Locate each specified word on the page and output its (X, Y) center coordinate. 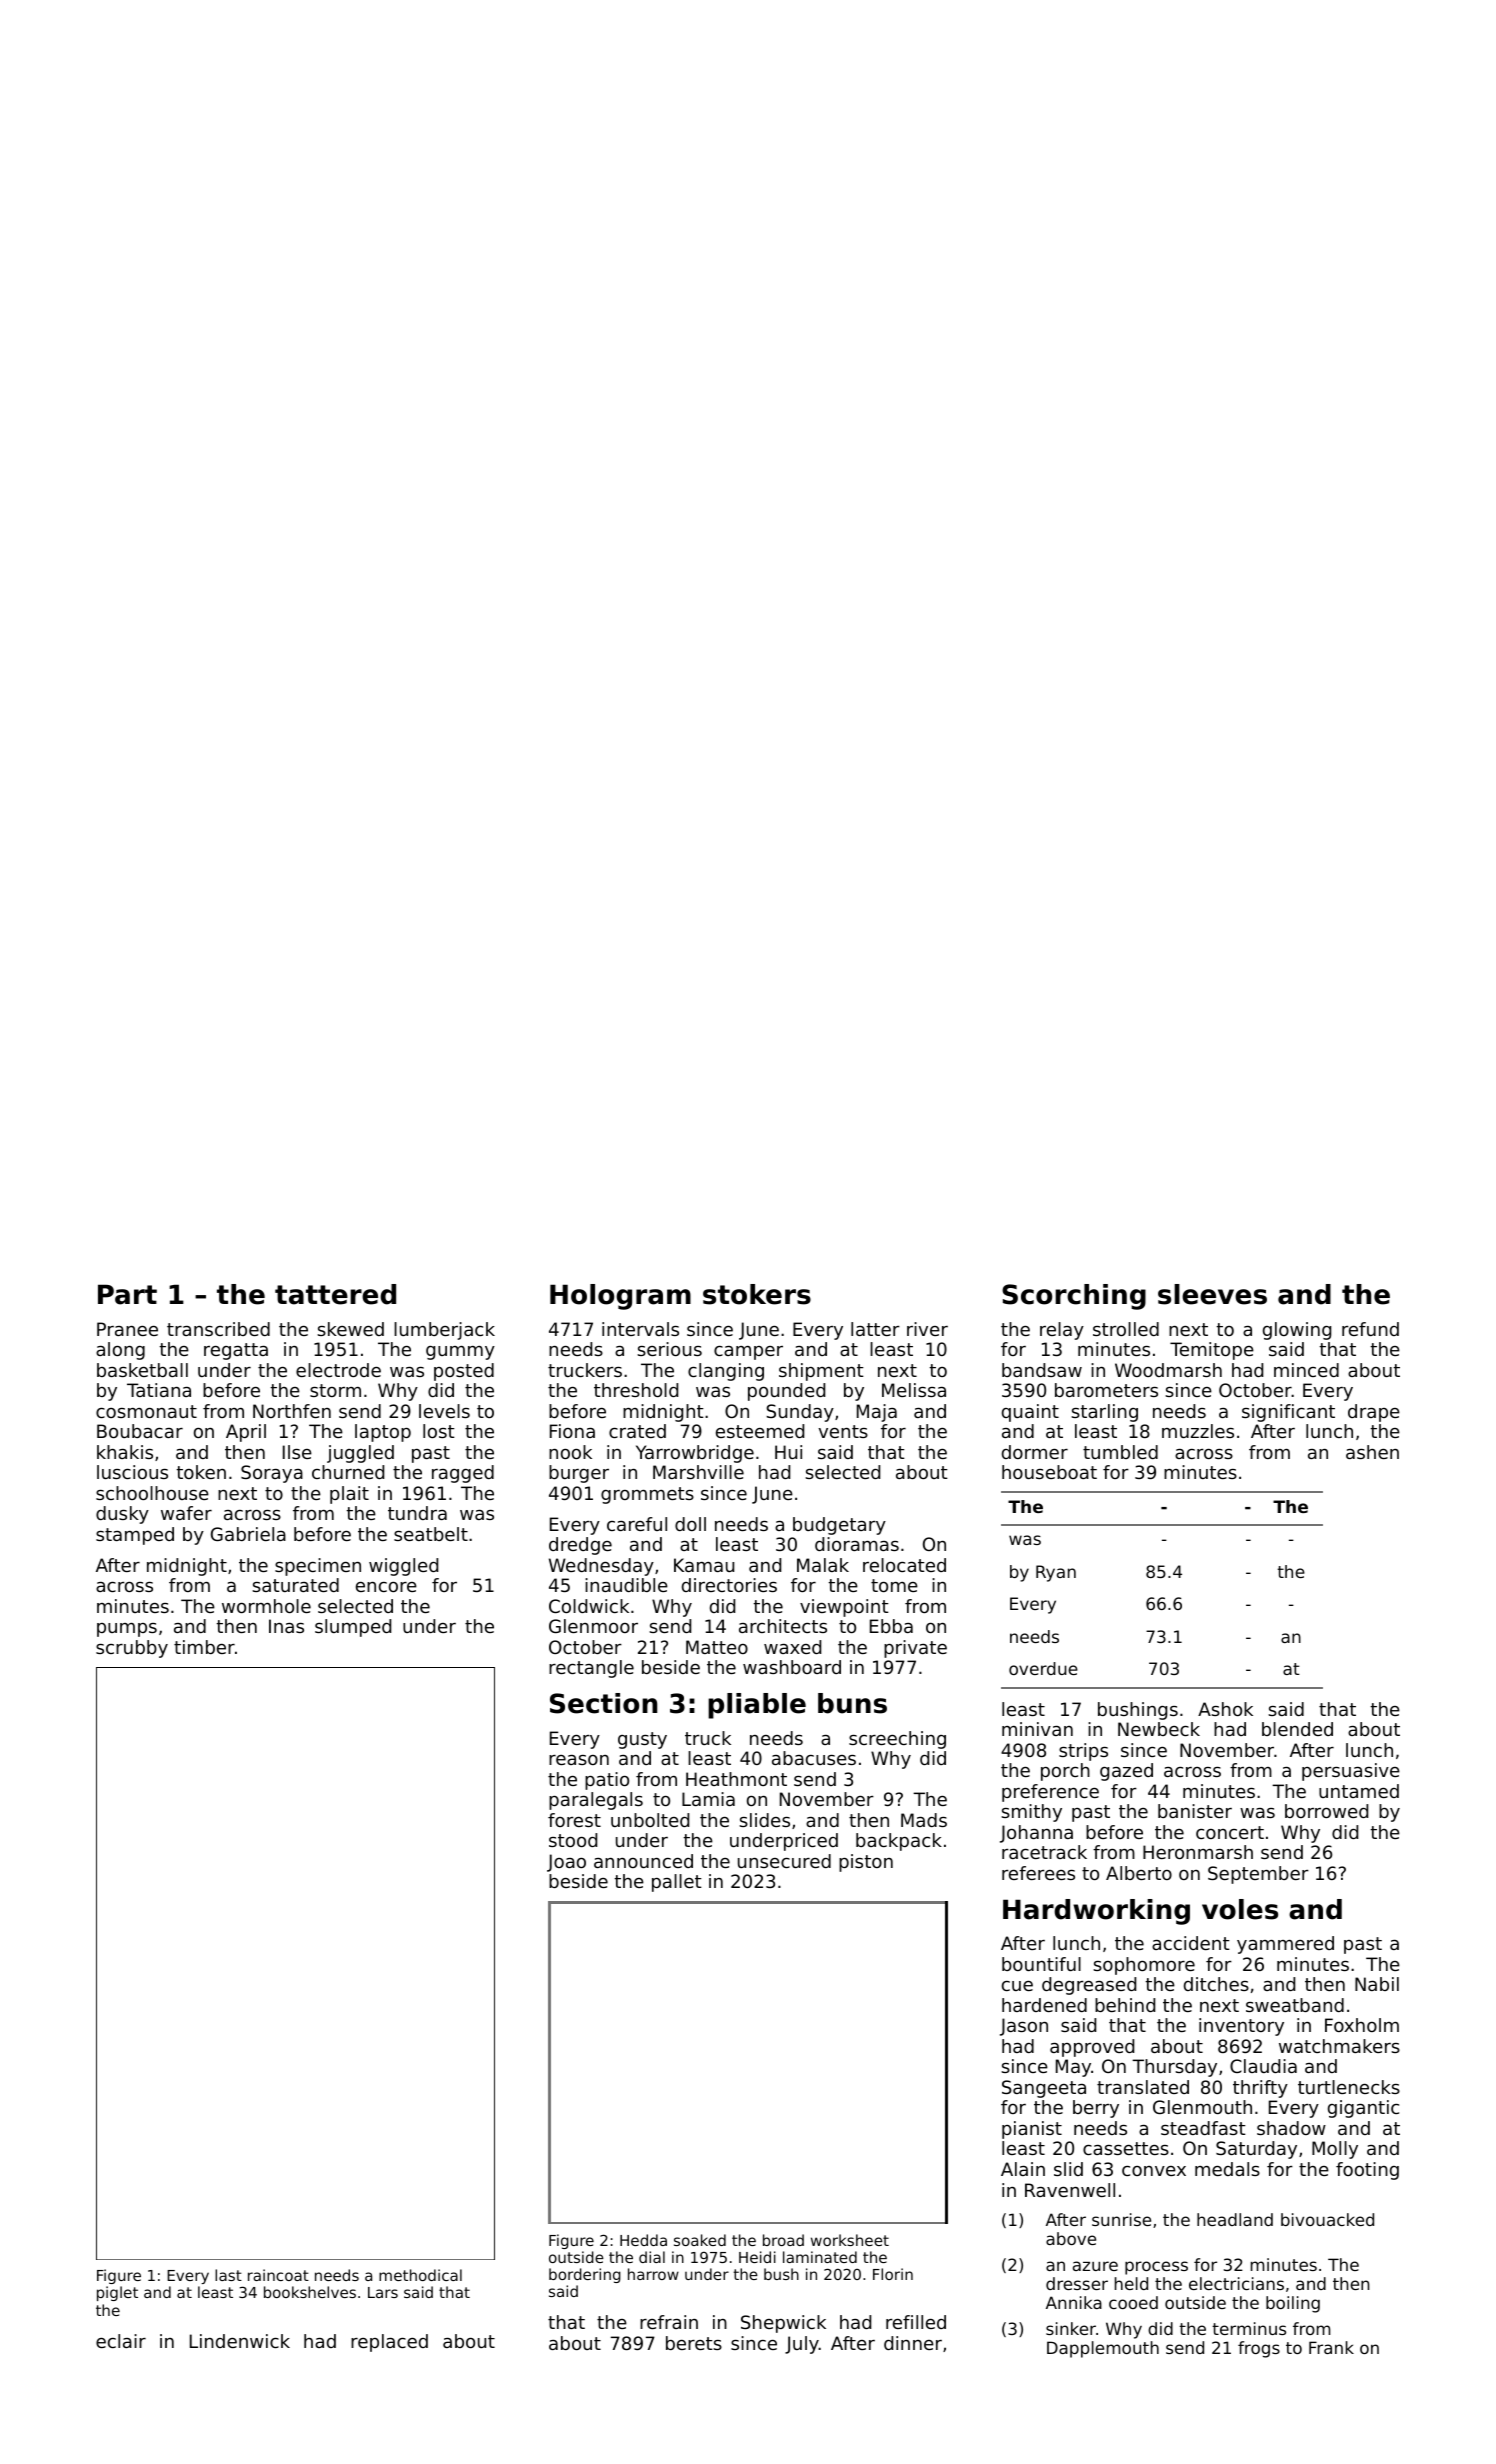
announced (643, 1861)
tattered (335, 1294)
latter (875, 1329)
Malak (823, 1565)
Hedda (643, 2240)
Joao (566, 1863)
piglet (117, 2293)
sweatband (1295, 2005)
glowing (1297, 1331)
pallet (677, 1883)
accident (1191, 1943)
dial (652, 2257)
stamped (135, 1536)
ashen (1372, 1452)
